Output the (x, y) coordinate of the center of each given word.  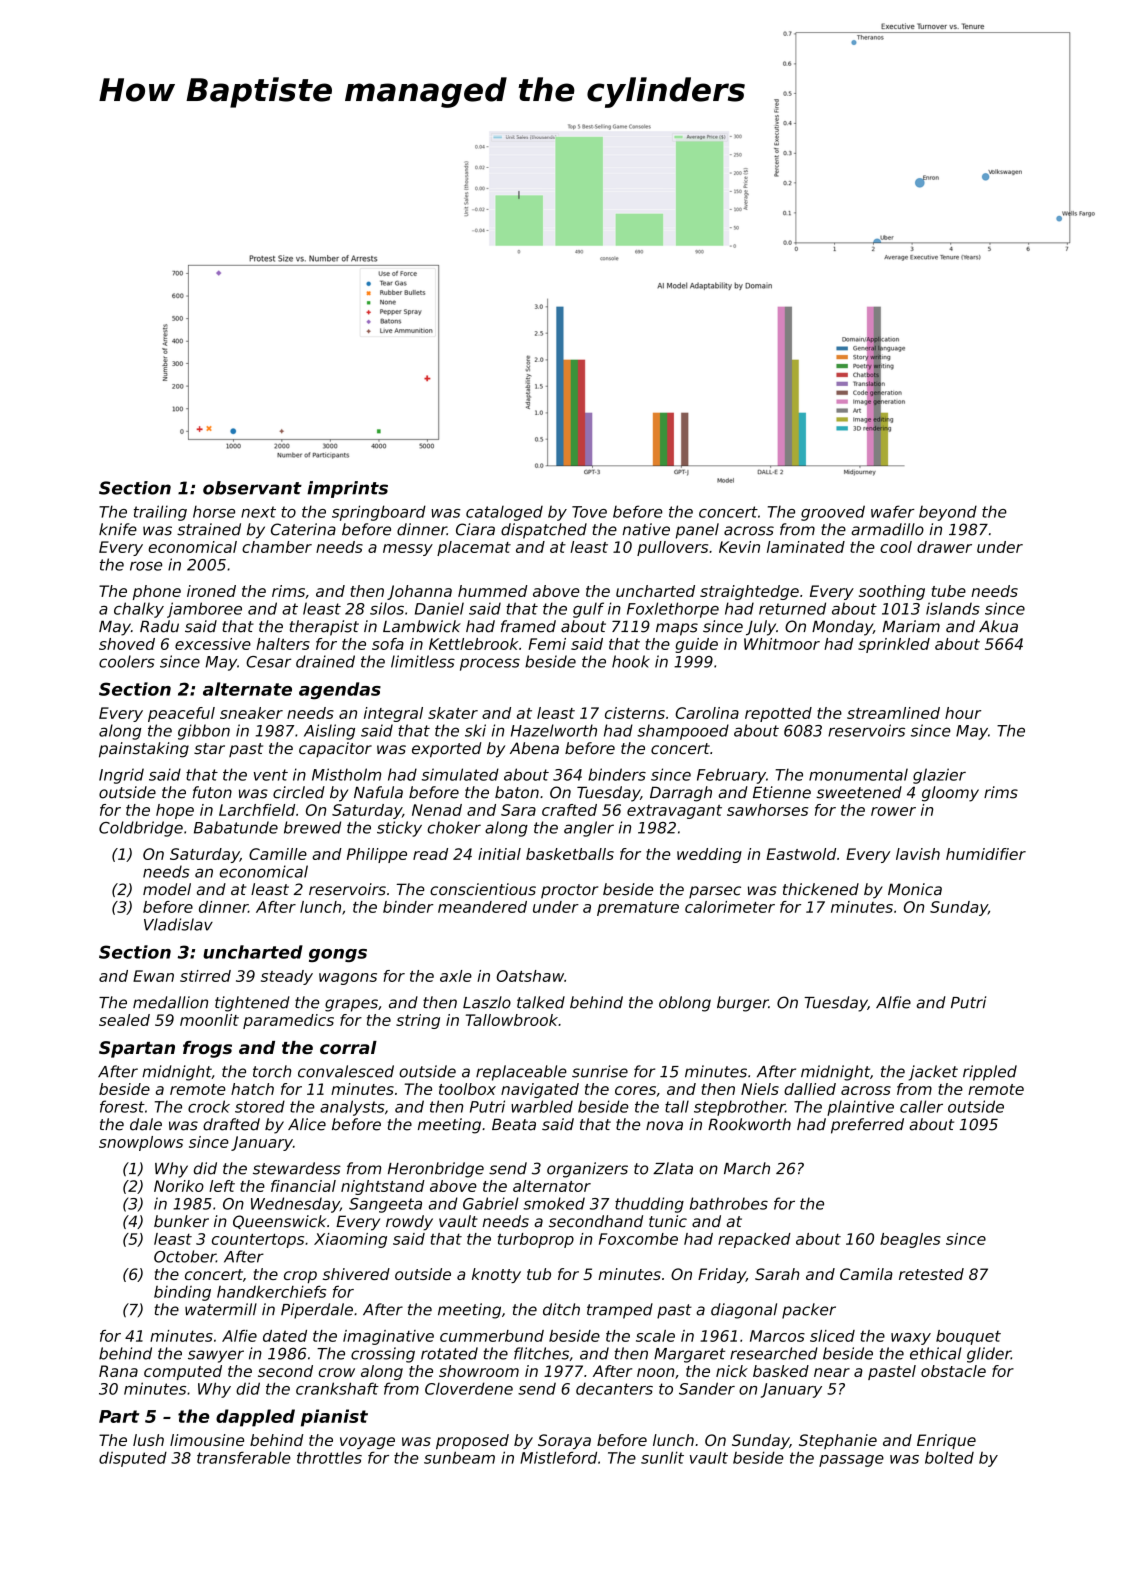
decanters (614, 1388)
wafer (893, 511)
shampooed (683, 732)
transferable (244, 1457)
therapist (324, 628)
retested (931, 1274)
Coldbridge (141, 829)
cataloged (504, 513)
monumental (858, 774)
